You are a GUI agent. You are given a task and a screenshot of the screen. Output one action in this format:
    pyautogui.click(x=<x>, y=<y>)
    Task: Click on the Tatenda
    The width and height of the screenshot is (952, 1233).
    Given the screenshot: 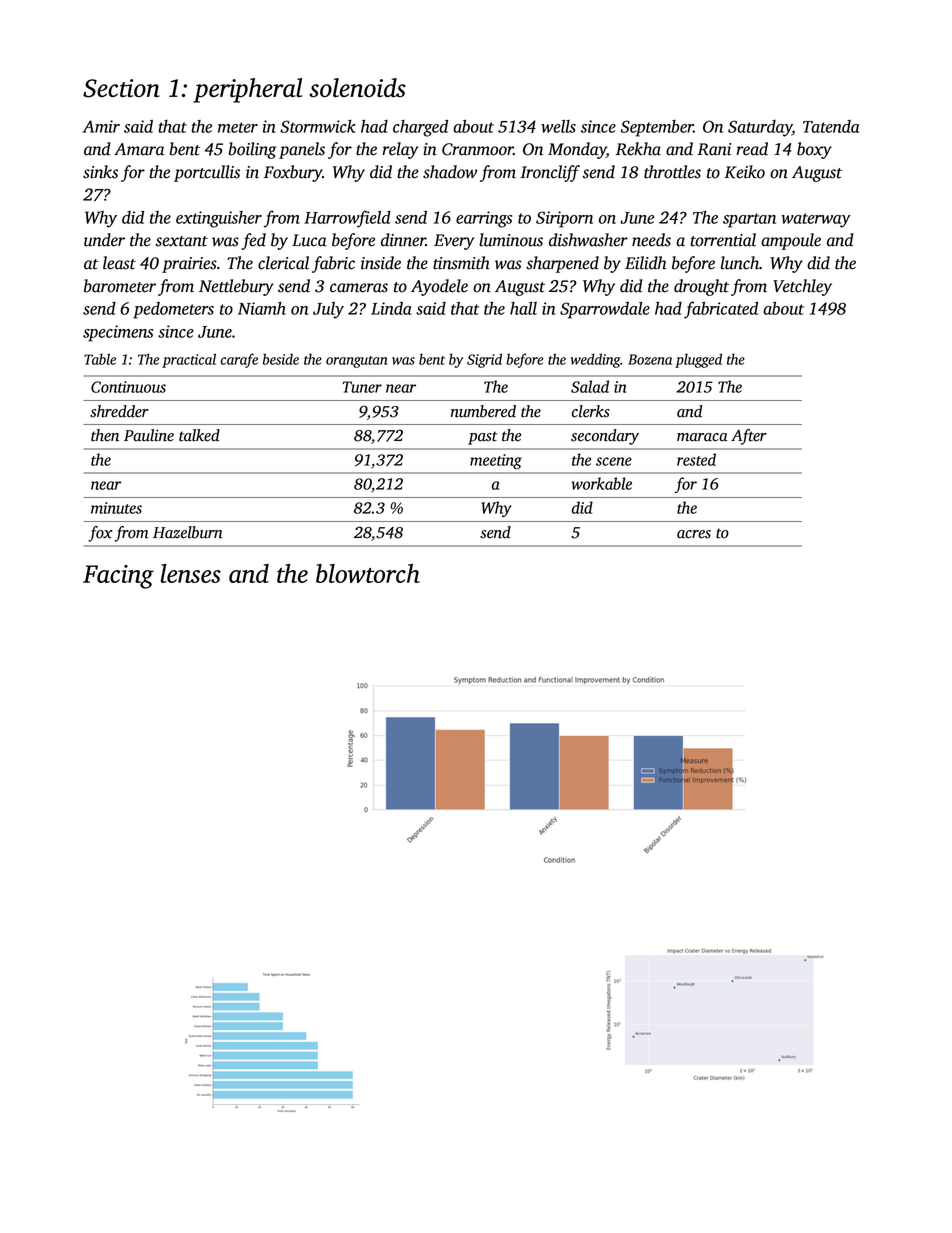 What is the action you would take?
    pyautogui.click(x=831, y=126)
